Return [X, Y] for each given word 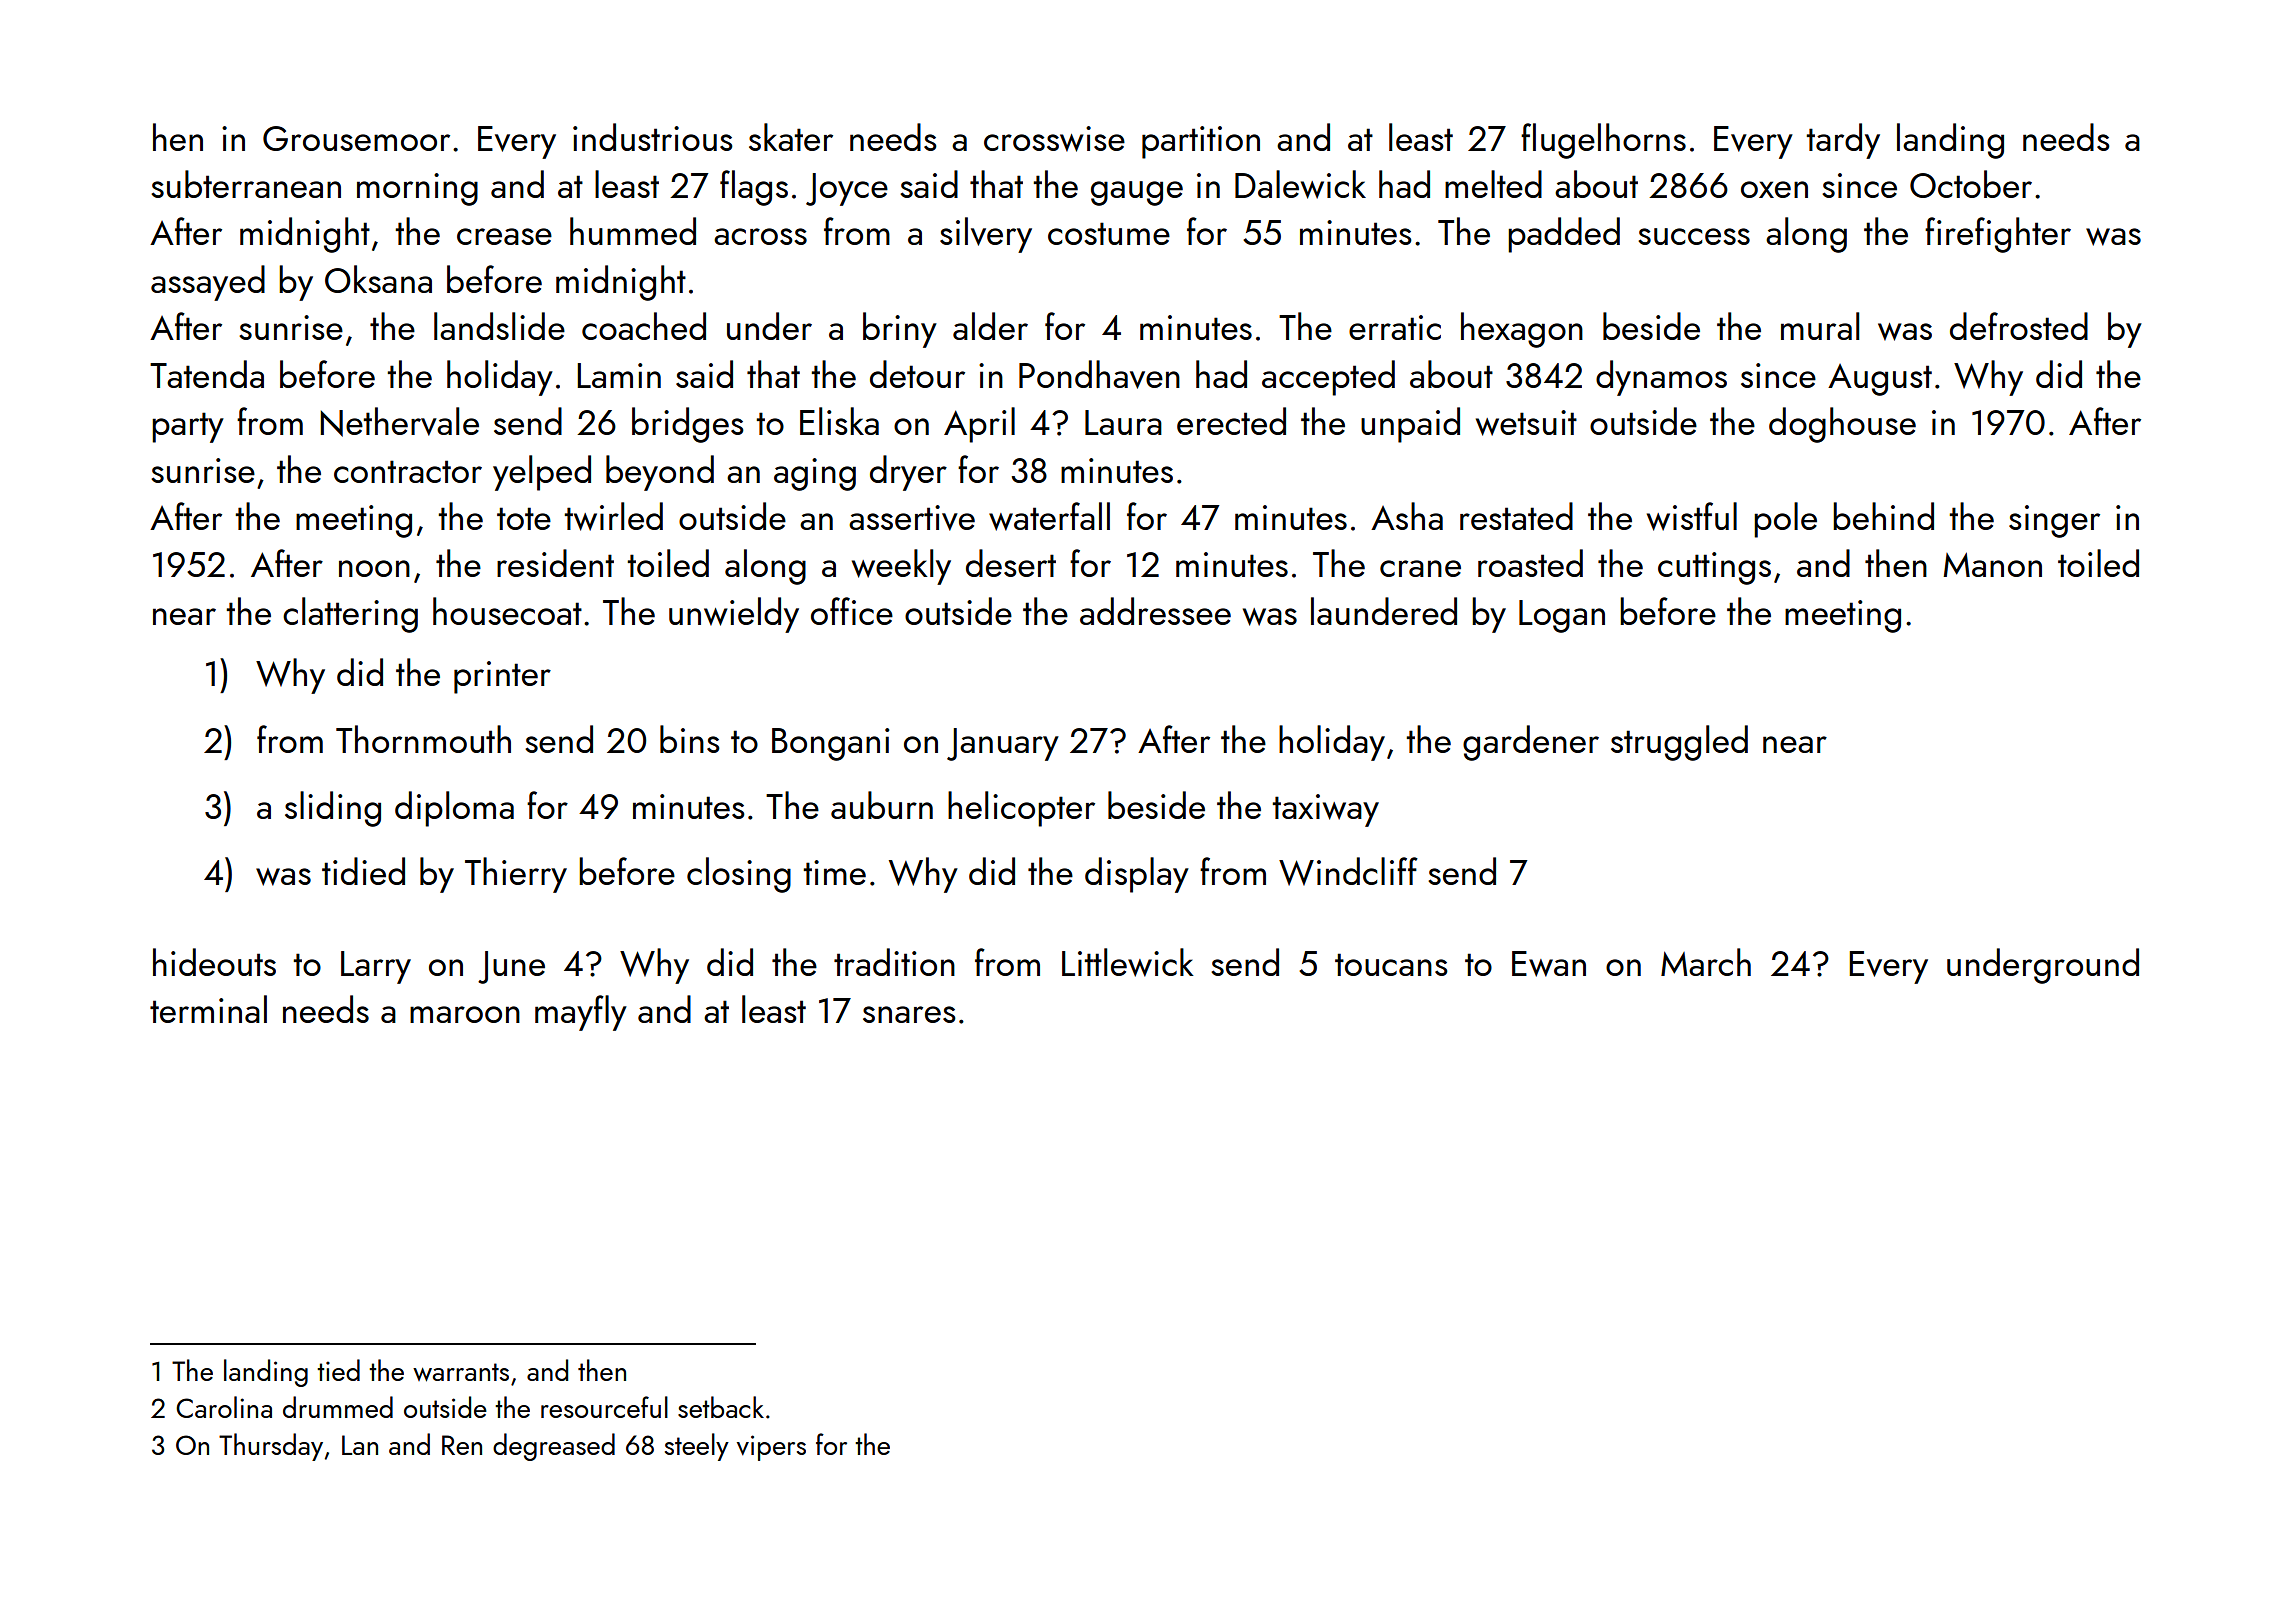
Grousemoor [356, 138]
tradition [894, 962]
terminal [208, 1009]
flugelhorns [1603, 141]
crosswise [1054, 139]
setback [721, 1407]
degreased [554, 1447]
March [1706, 962]
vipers [771, 1448]
